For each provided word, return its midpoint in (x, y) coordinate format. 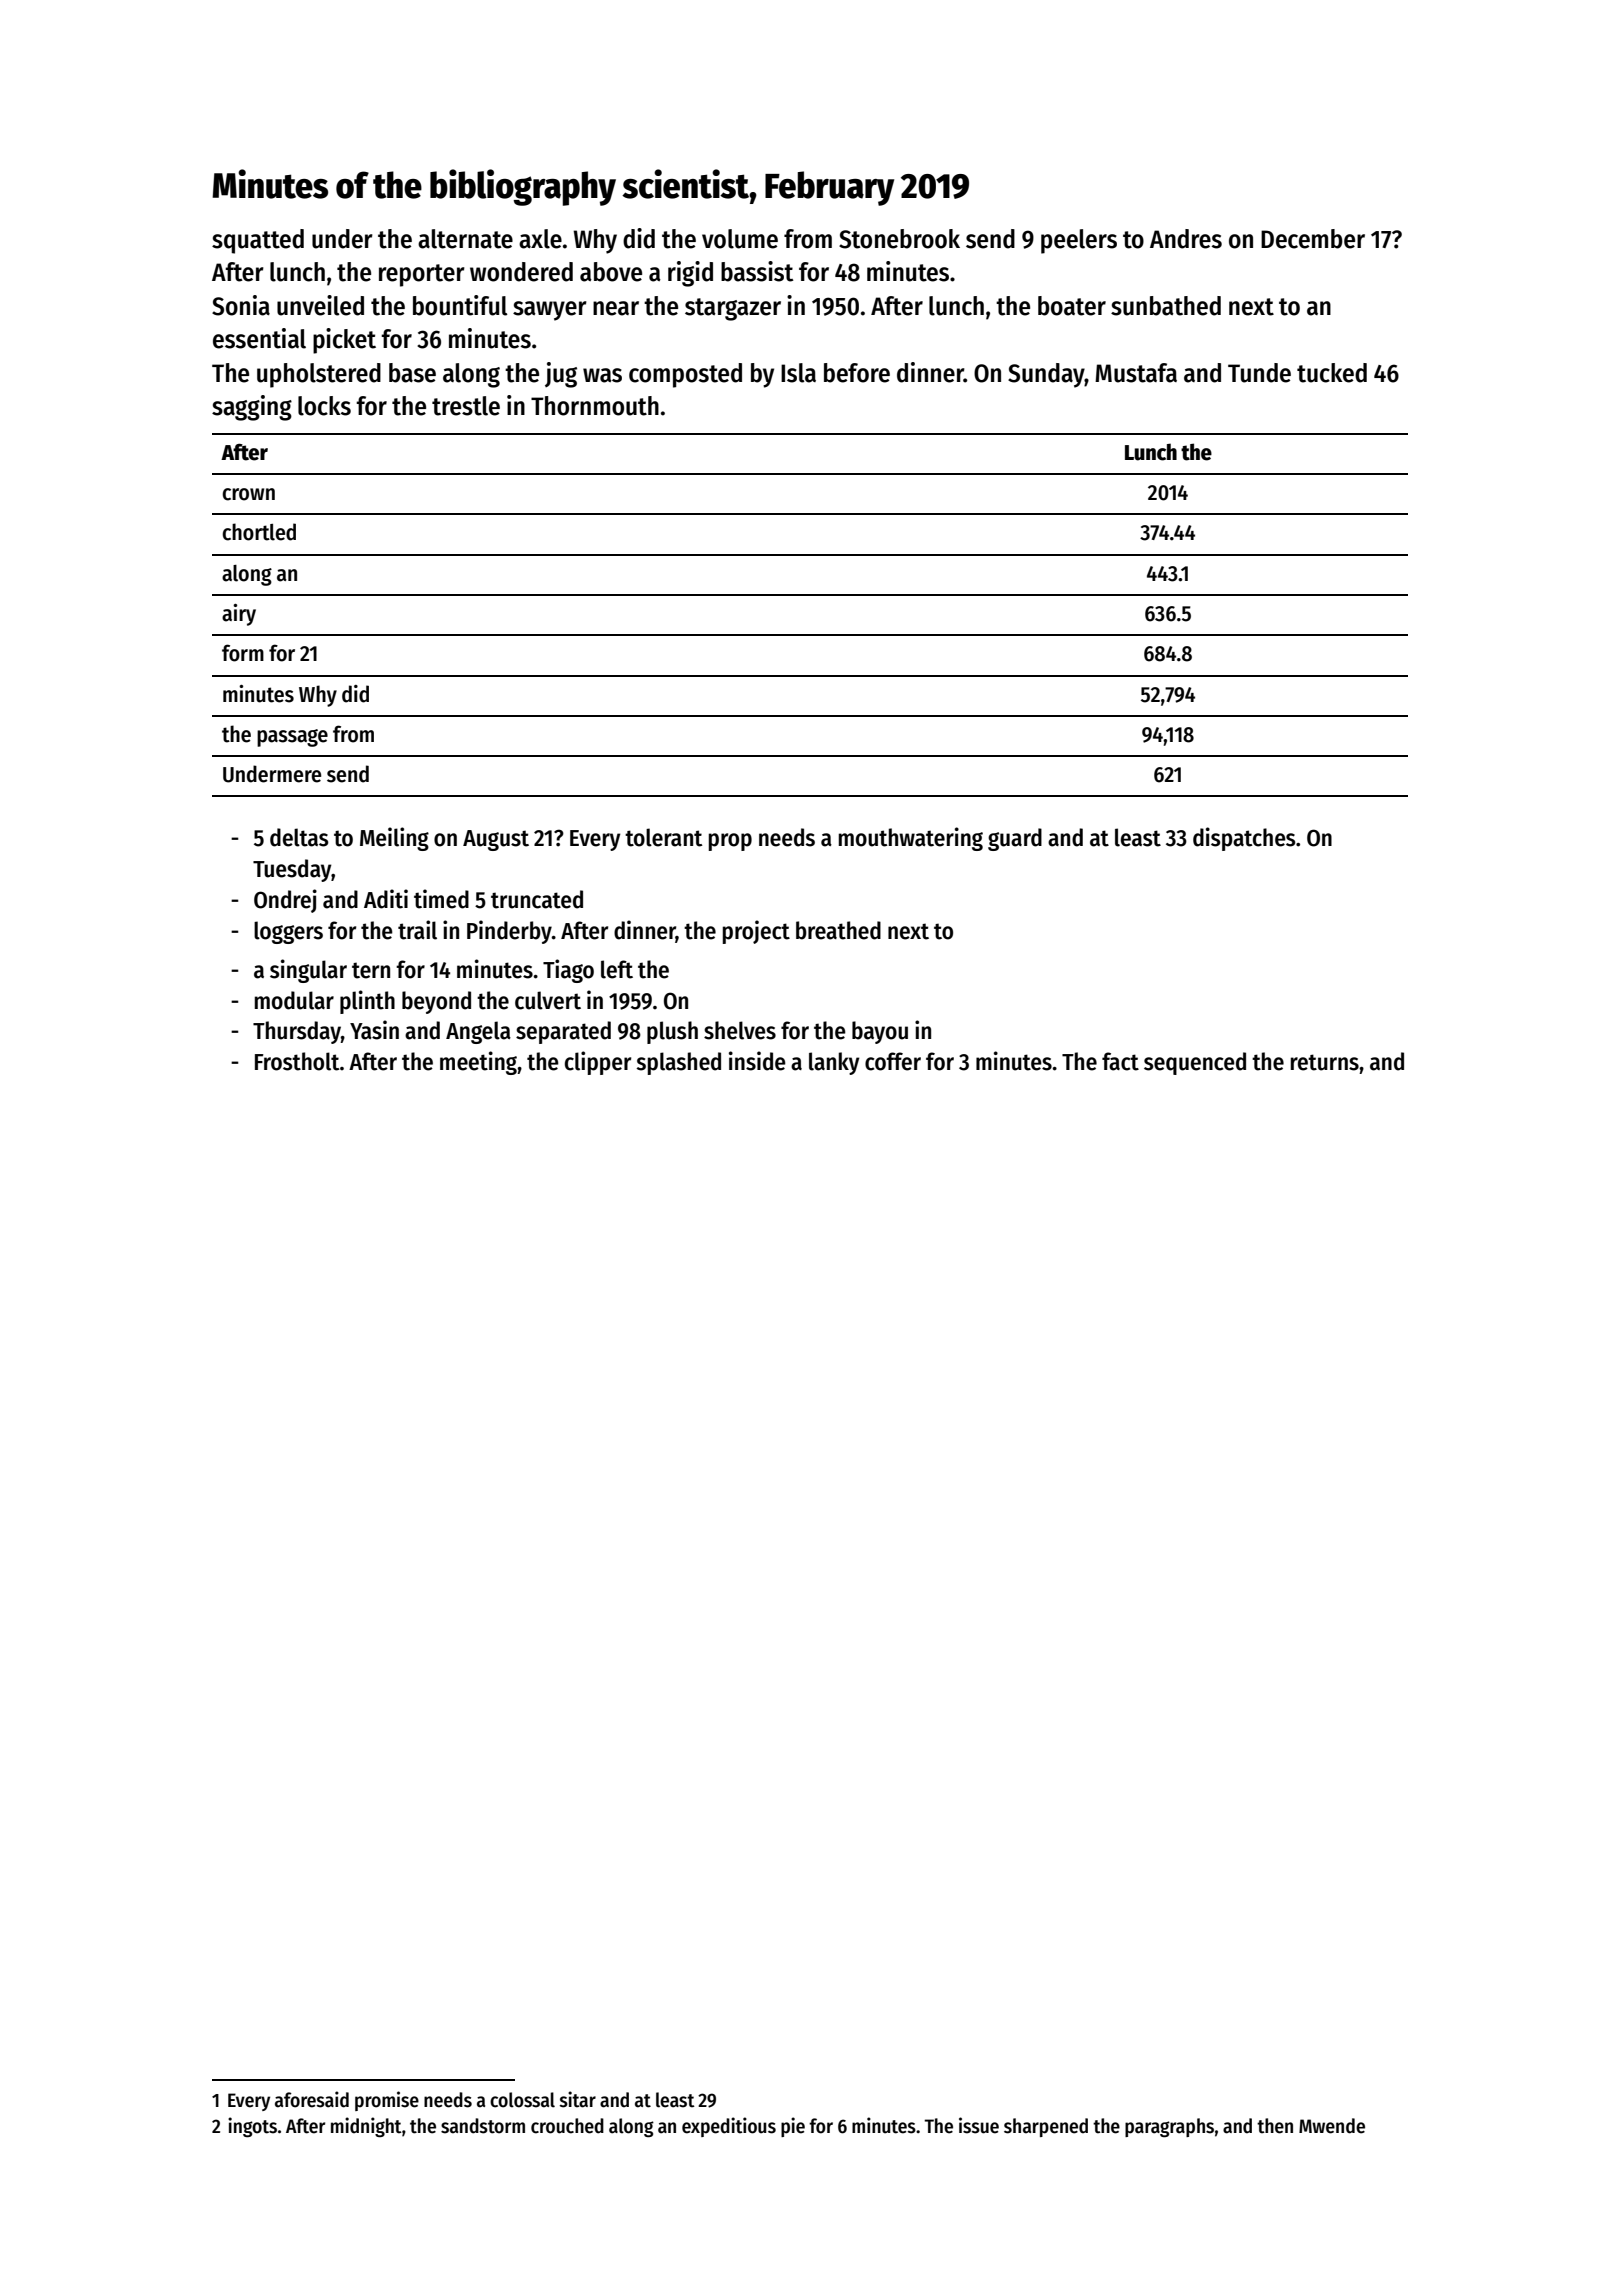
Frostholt (297, 1061)
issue (979, 2125)
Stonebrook (899, 239)
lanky (834, 1063)
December (1313, 239)
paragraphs (1169, 2128)
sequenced (1195, 1063)
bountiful (460, 305)
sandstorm (483, 2126)
